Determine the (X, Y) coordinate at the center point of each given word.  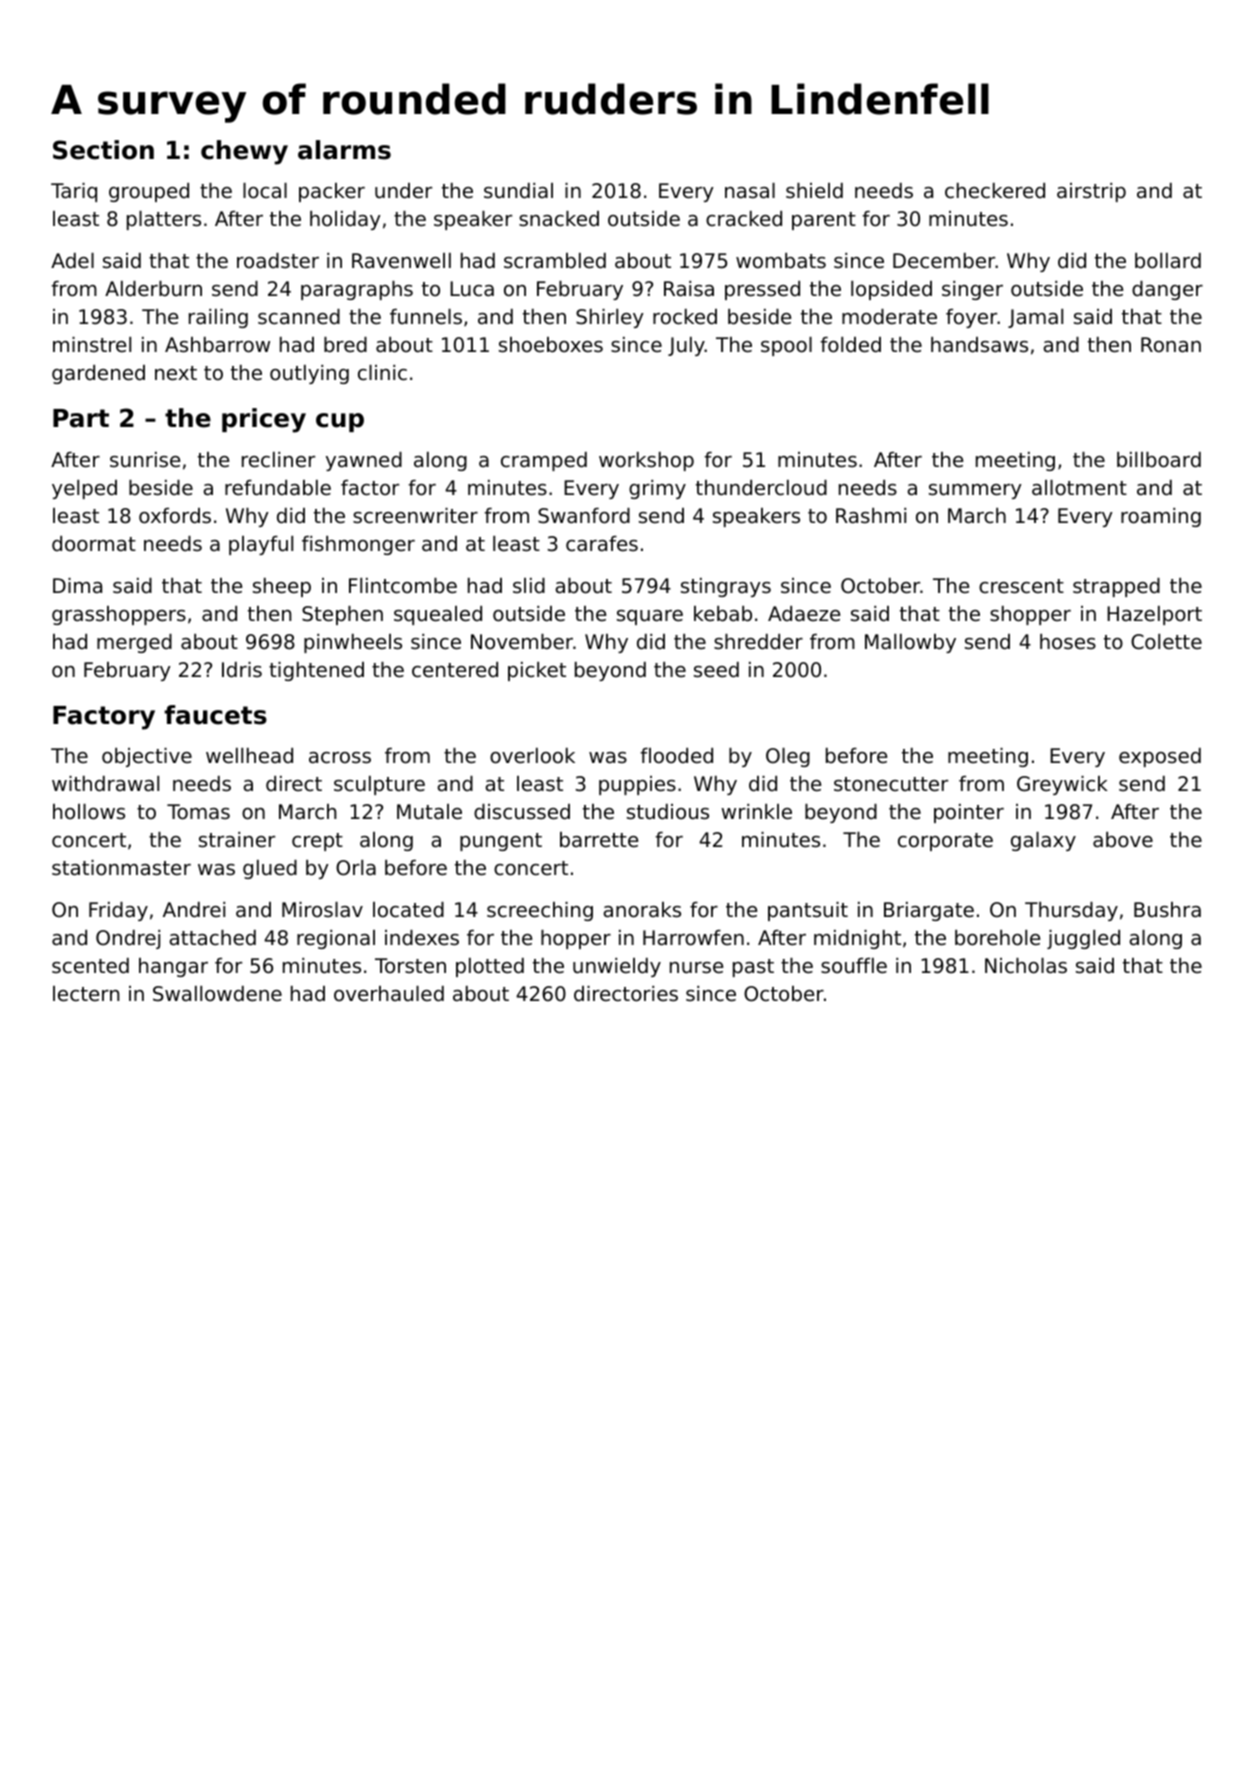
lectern (86, 994)
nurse (696, 968)
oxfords (175, 516)
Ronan (1171, 345)
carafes (602, 544)
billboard (1159, 460)
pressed (762, 290)
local (265, 191)
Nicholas (1026, 966)
